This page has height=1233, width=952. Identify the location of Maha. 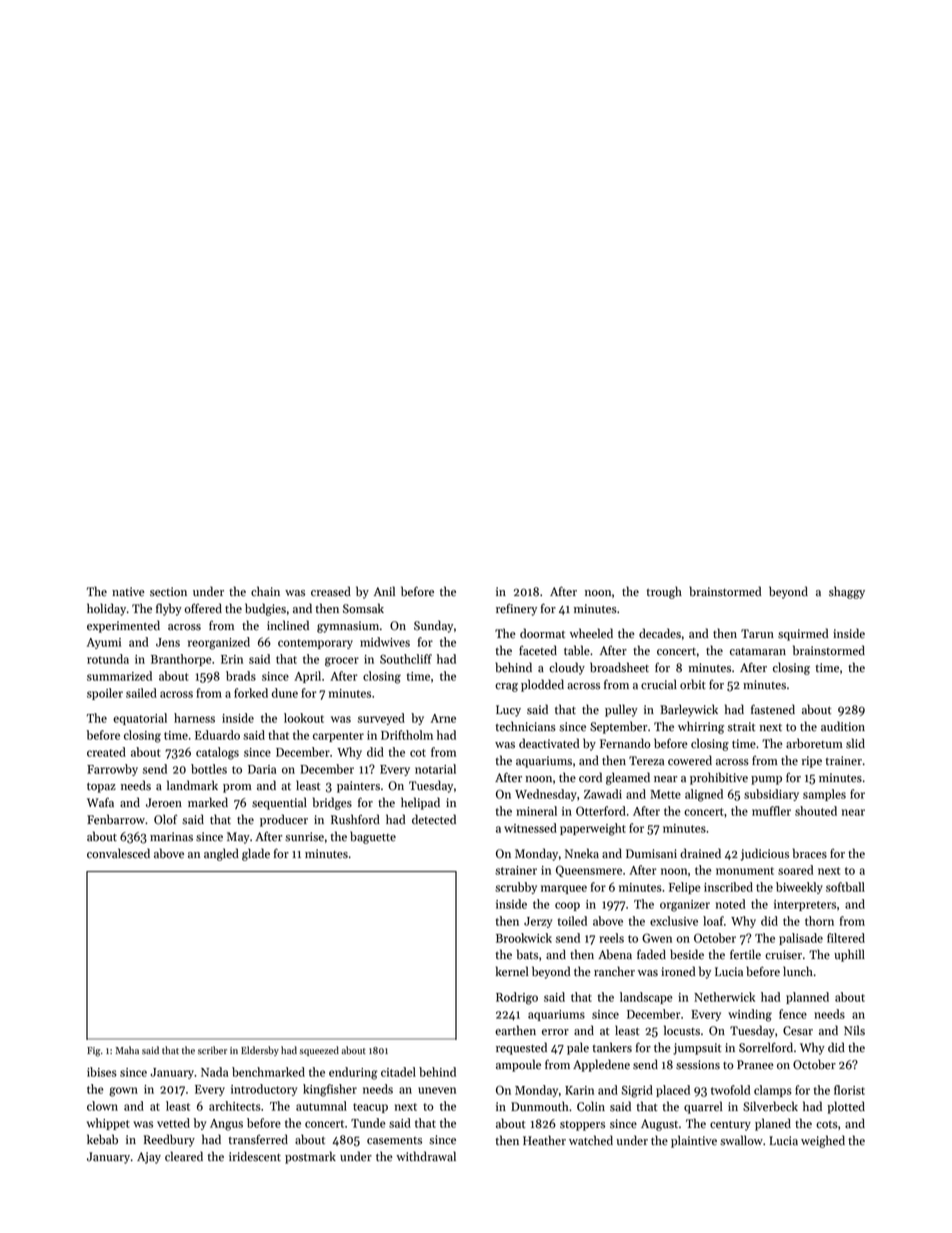
(127, 1050).
